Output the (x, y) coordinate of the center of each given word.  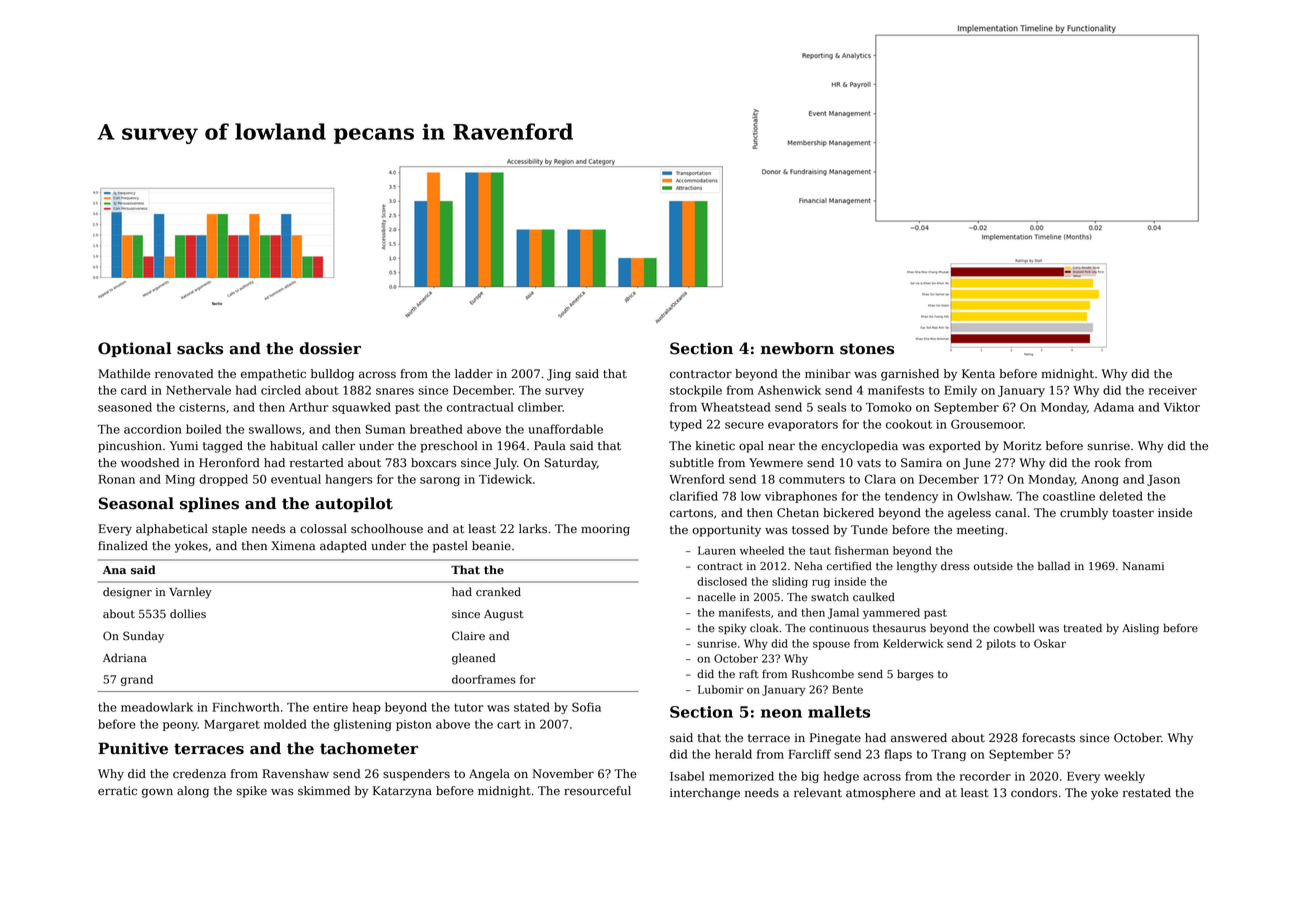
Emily (960, 391)
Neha (808, 566)
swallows (275, 429)
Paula (550, 446)
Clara (880, 479)
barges (915, 675)
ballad (1054, 565)
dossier (330, 348)
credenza (199, 774)
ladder (474, 374)
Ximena (293, 546)
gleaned (474, 659)
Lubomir (721, 689)
